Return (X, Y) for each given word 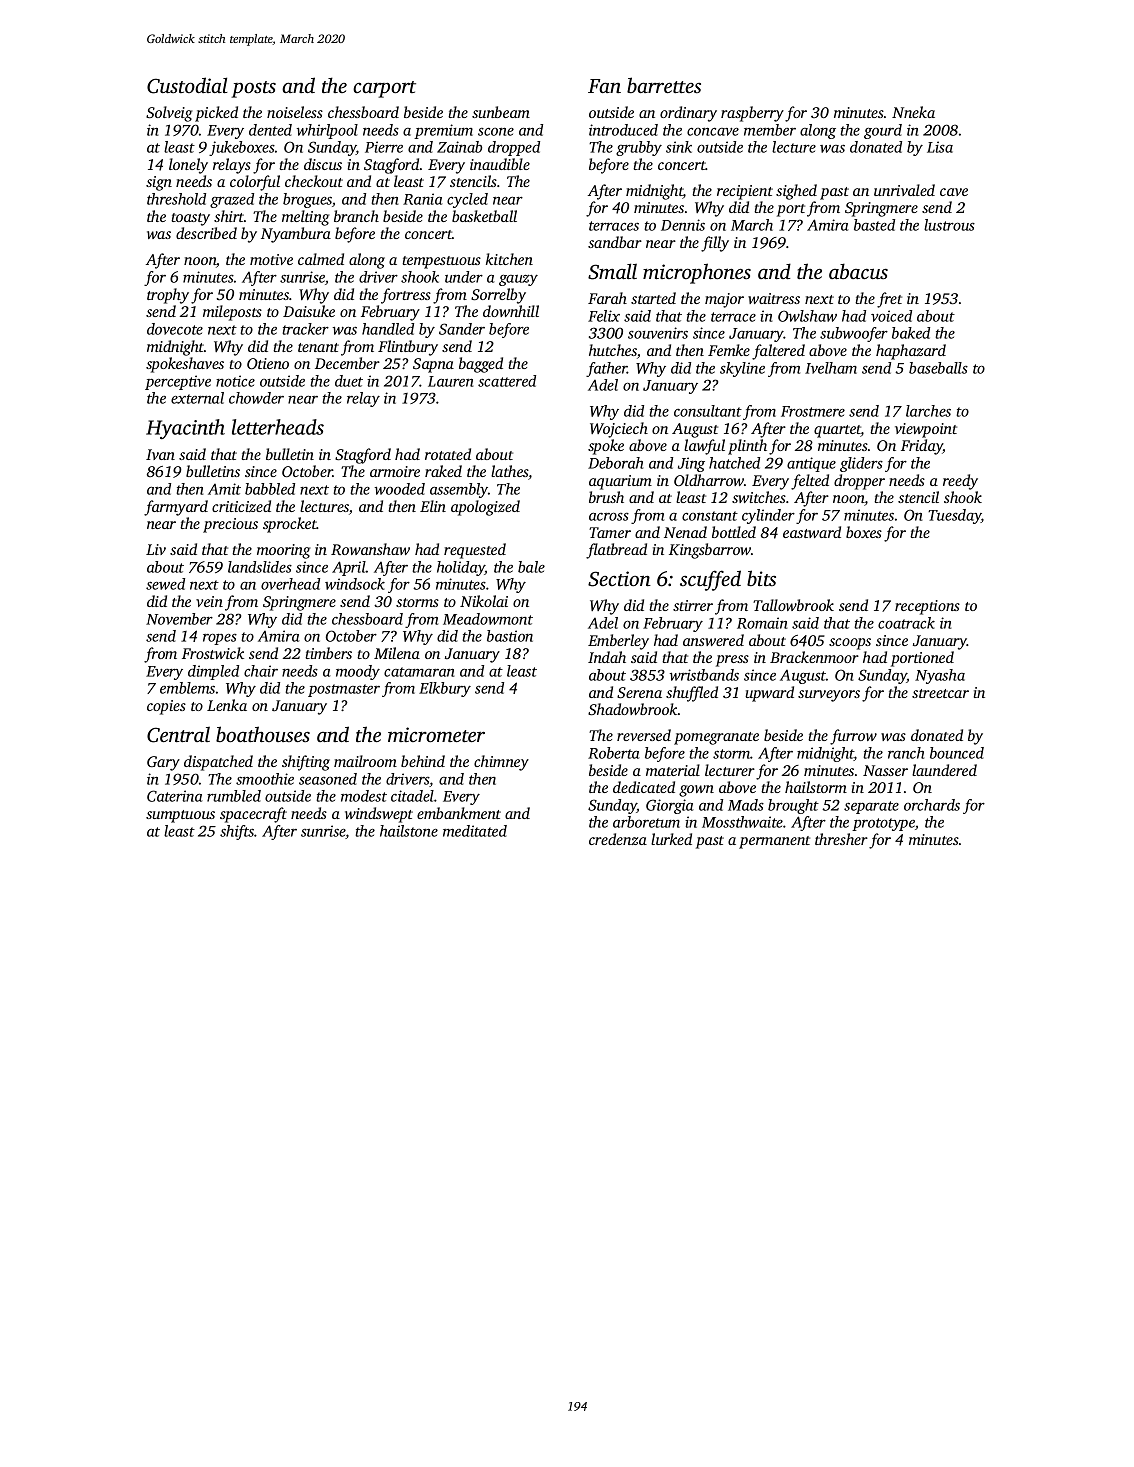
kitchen (509, 259)
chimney (501, 763)
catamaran (419, 672)
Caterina (175, 796)
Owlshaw (807, 316)
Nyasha (940, 676)
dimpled (213, 672)
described (206, 233)
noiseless (295, 112)
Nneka (913, 112)
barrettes (664, 85)
